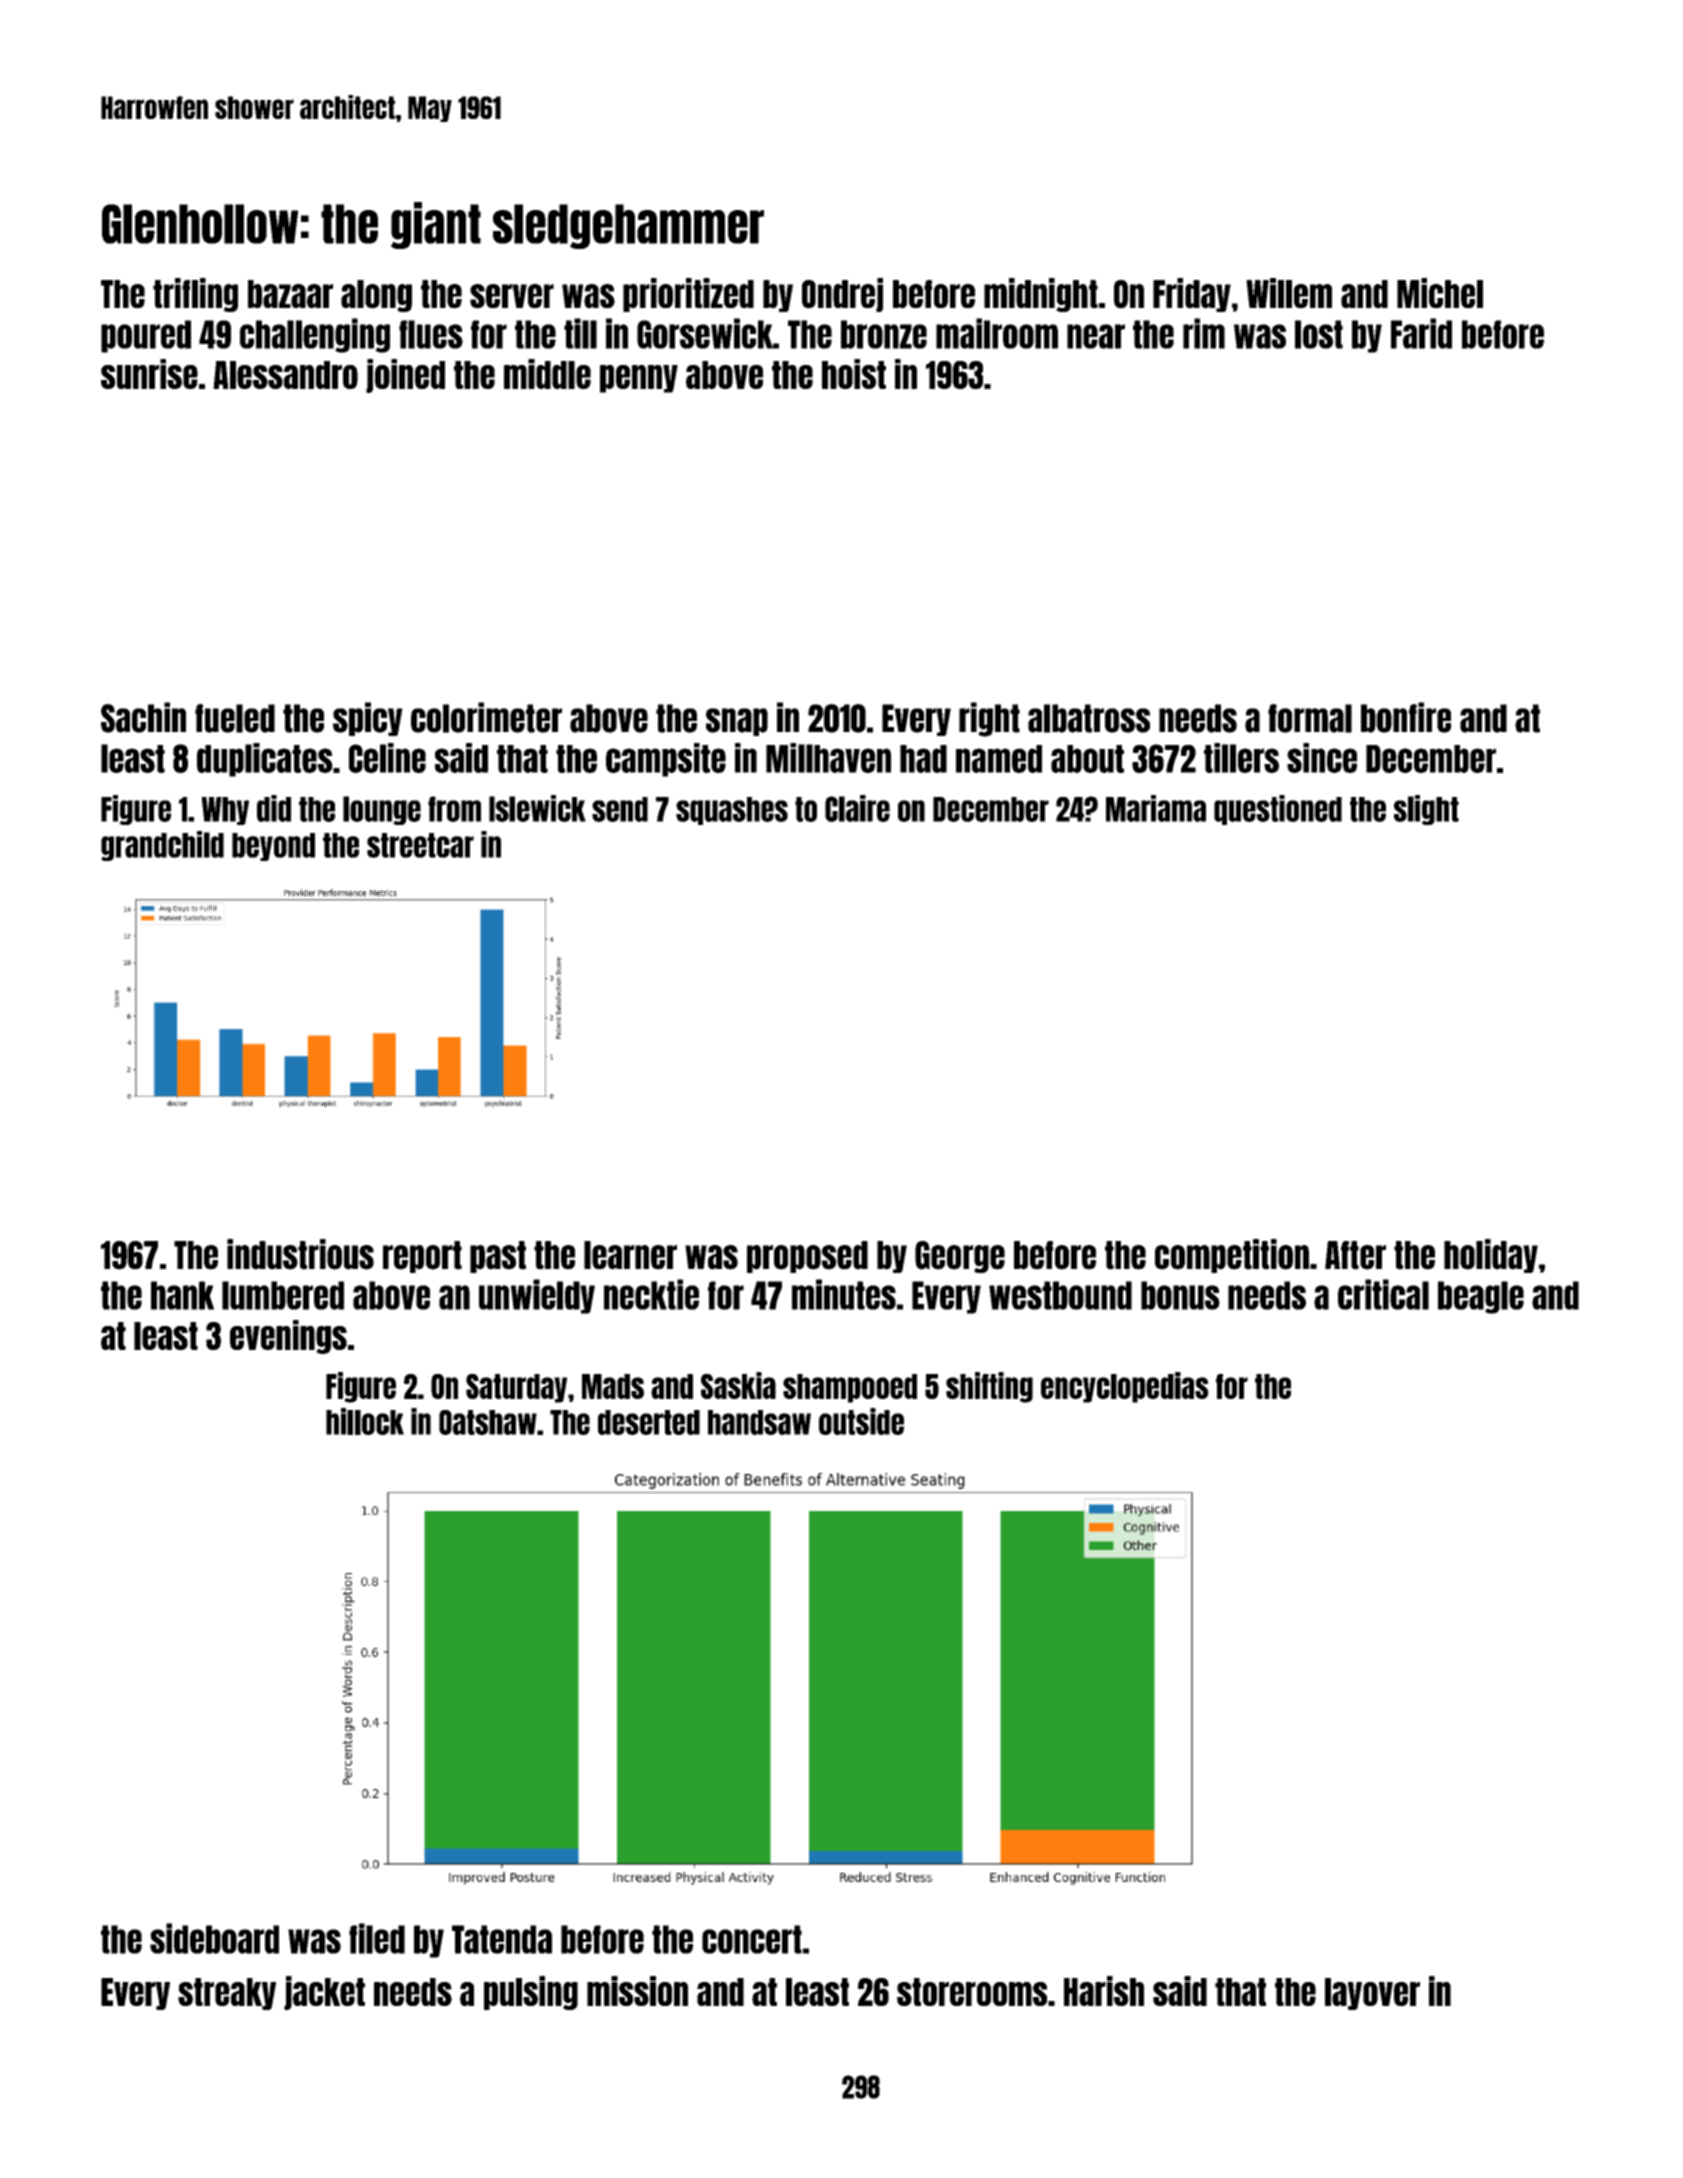 Image resolution: width=1683 pixels, height=2178 pixels. What do you see at coordinates (1440, 293) in the screenshot?
I see `Michel` at bounding box center [1440, 293].
